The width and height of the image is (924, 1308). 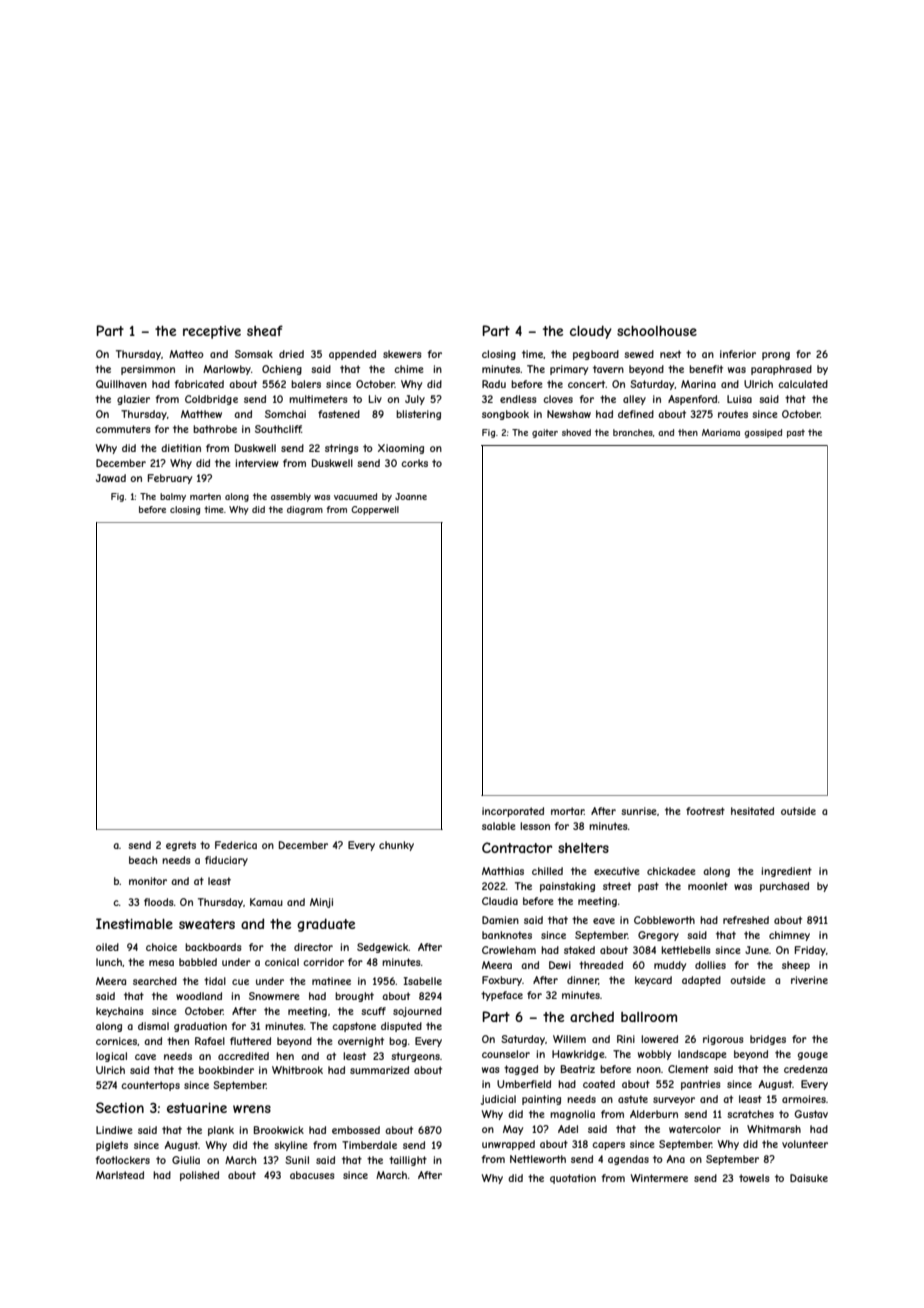 I want to click on Timberdale, so click(x=369, y=1145).
